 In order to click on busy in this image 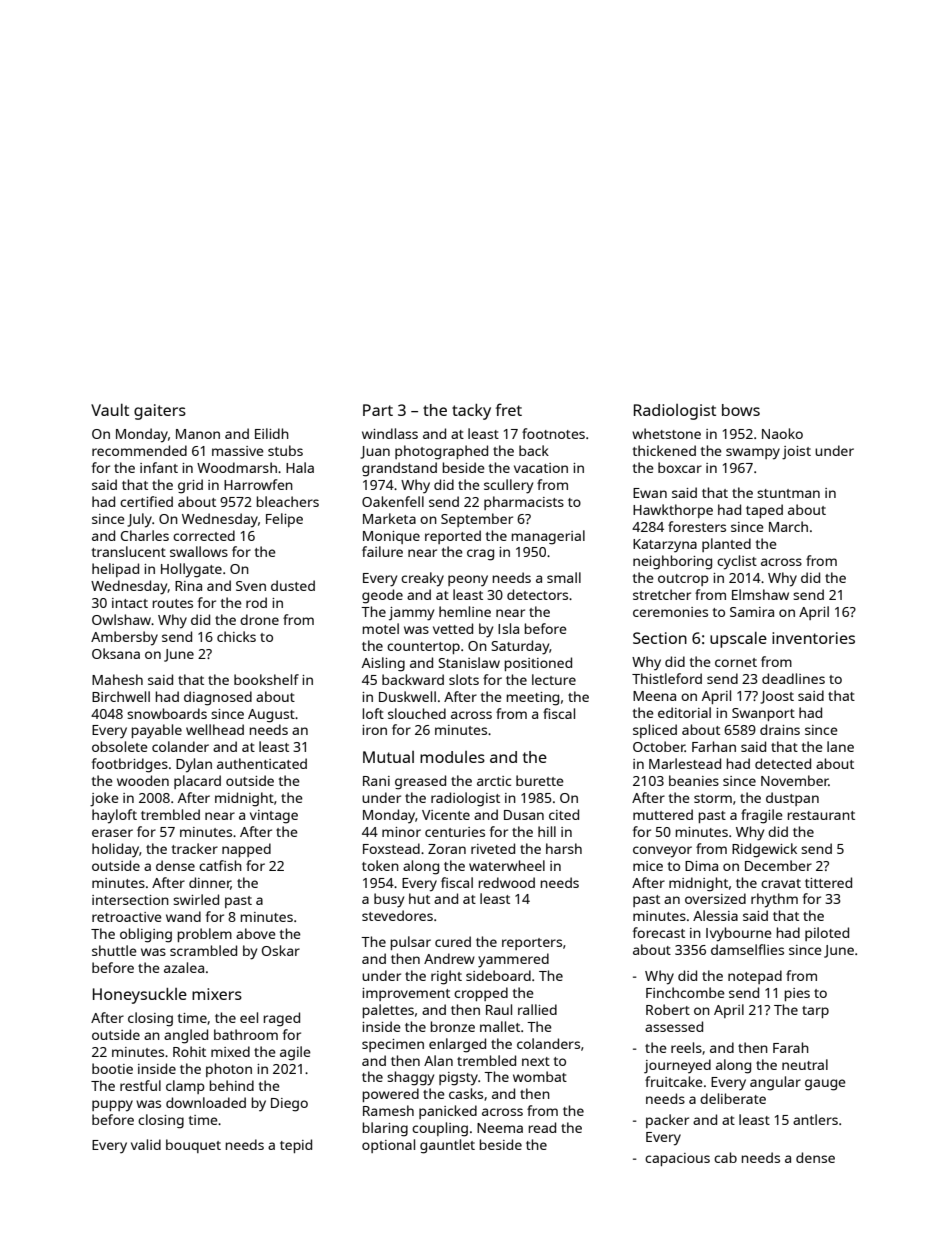, I will do `click(389, 900)`.
